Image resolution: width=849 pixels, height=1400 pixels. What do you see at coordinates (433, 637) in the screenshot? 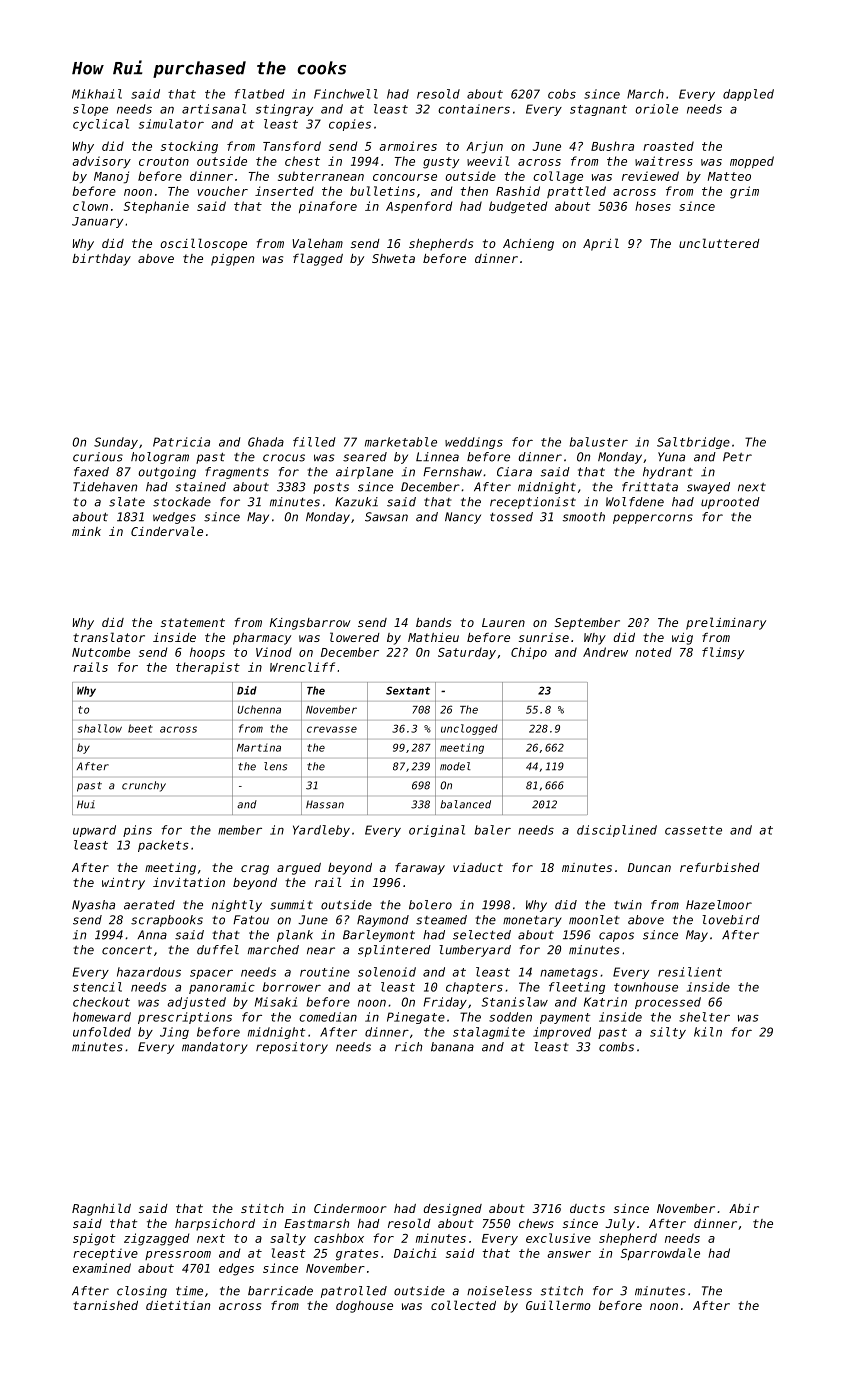
I see `Mathieu` at bounding box center [433, 637].
